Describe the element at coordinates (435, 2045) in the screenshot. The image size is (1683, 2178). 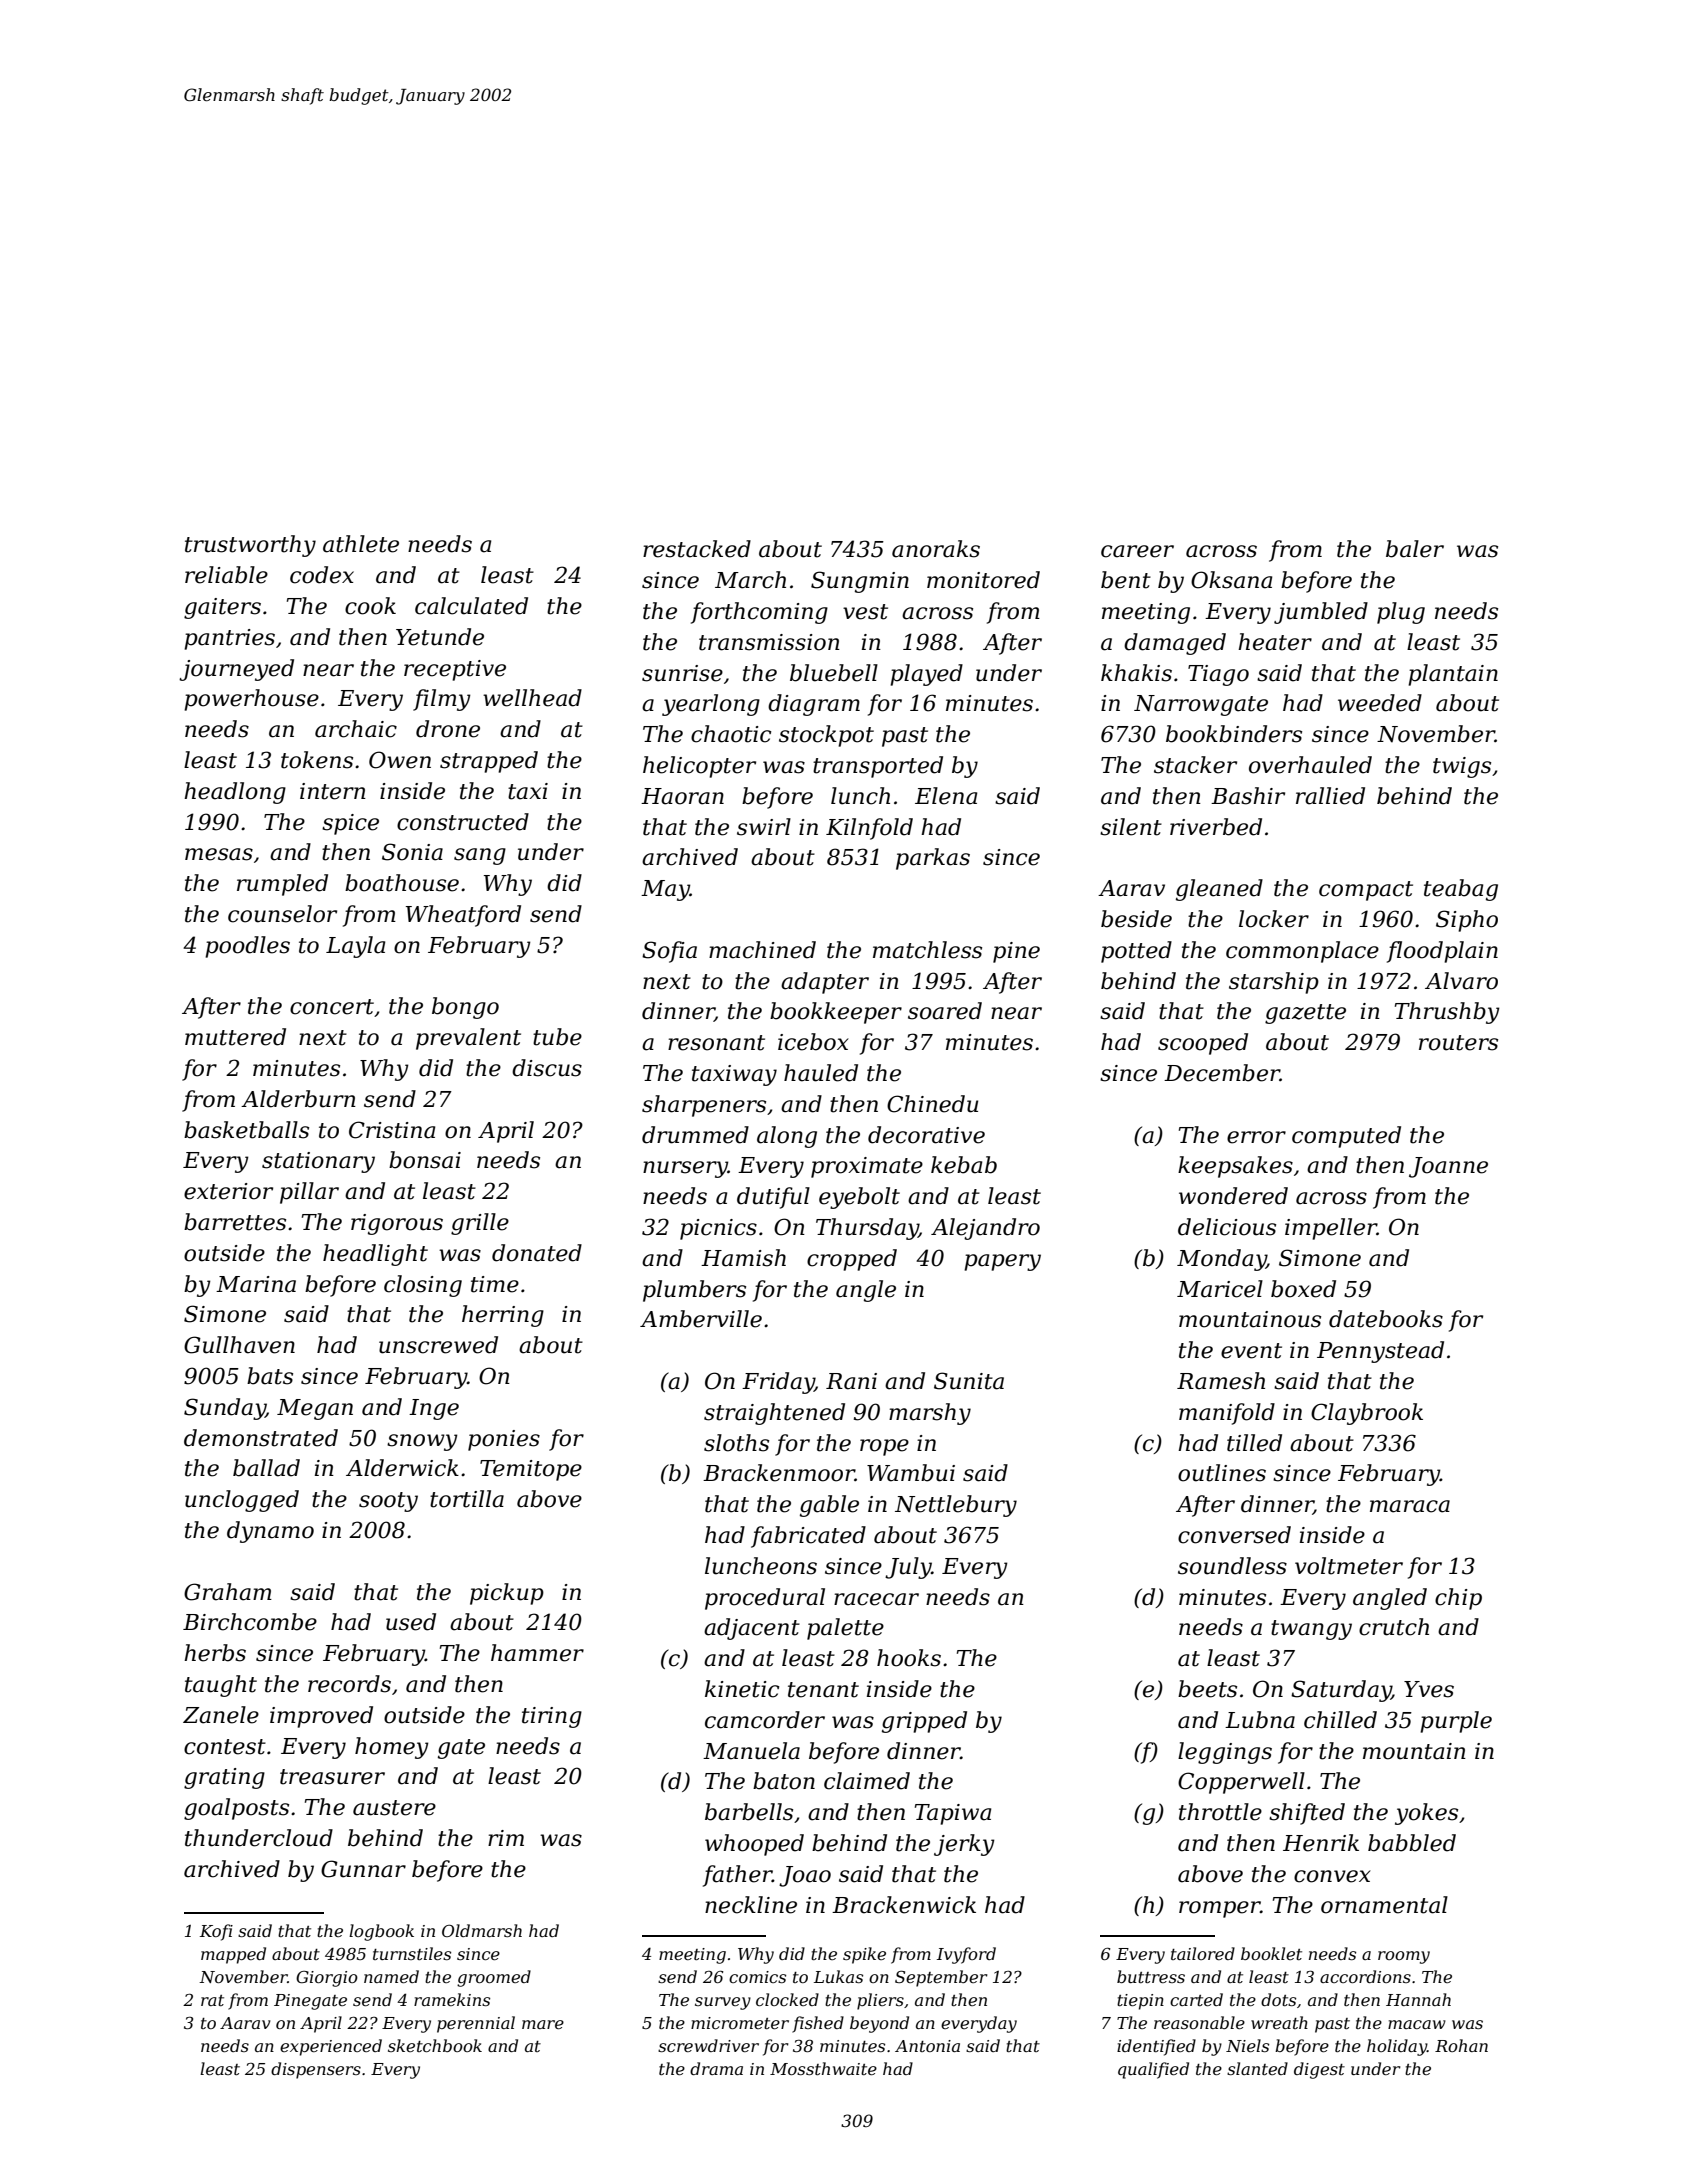
I see `sketchbook` at that location.
